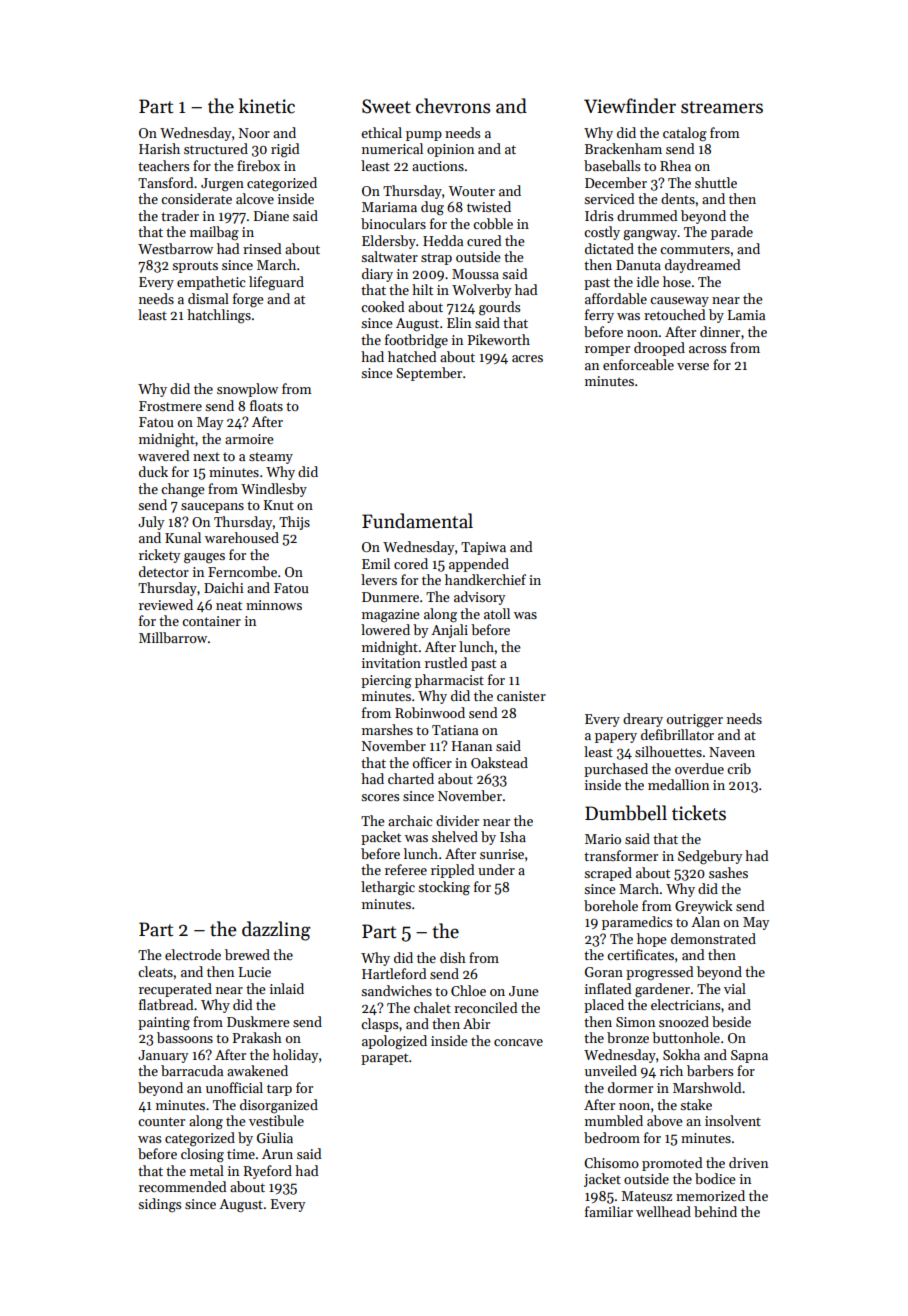 The image size is (908, 1316). What do you see at coordinates (268, 1172) in the screenshot?
I see `Ryeford` at bounding box center [268, 1172].
